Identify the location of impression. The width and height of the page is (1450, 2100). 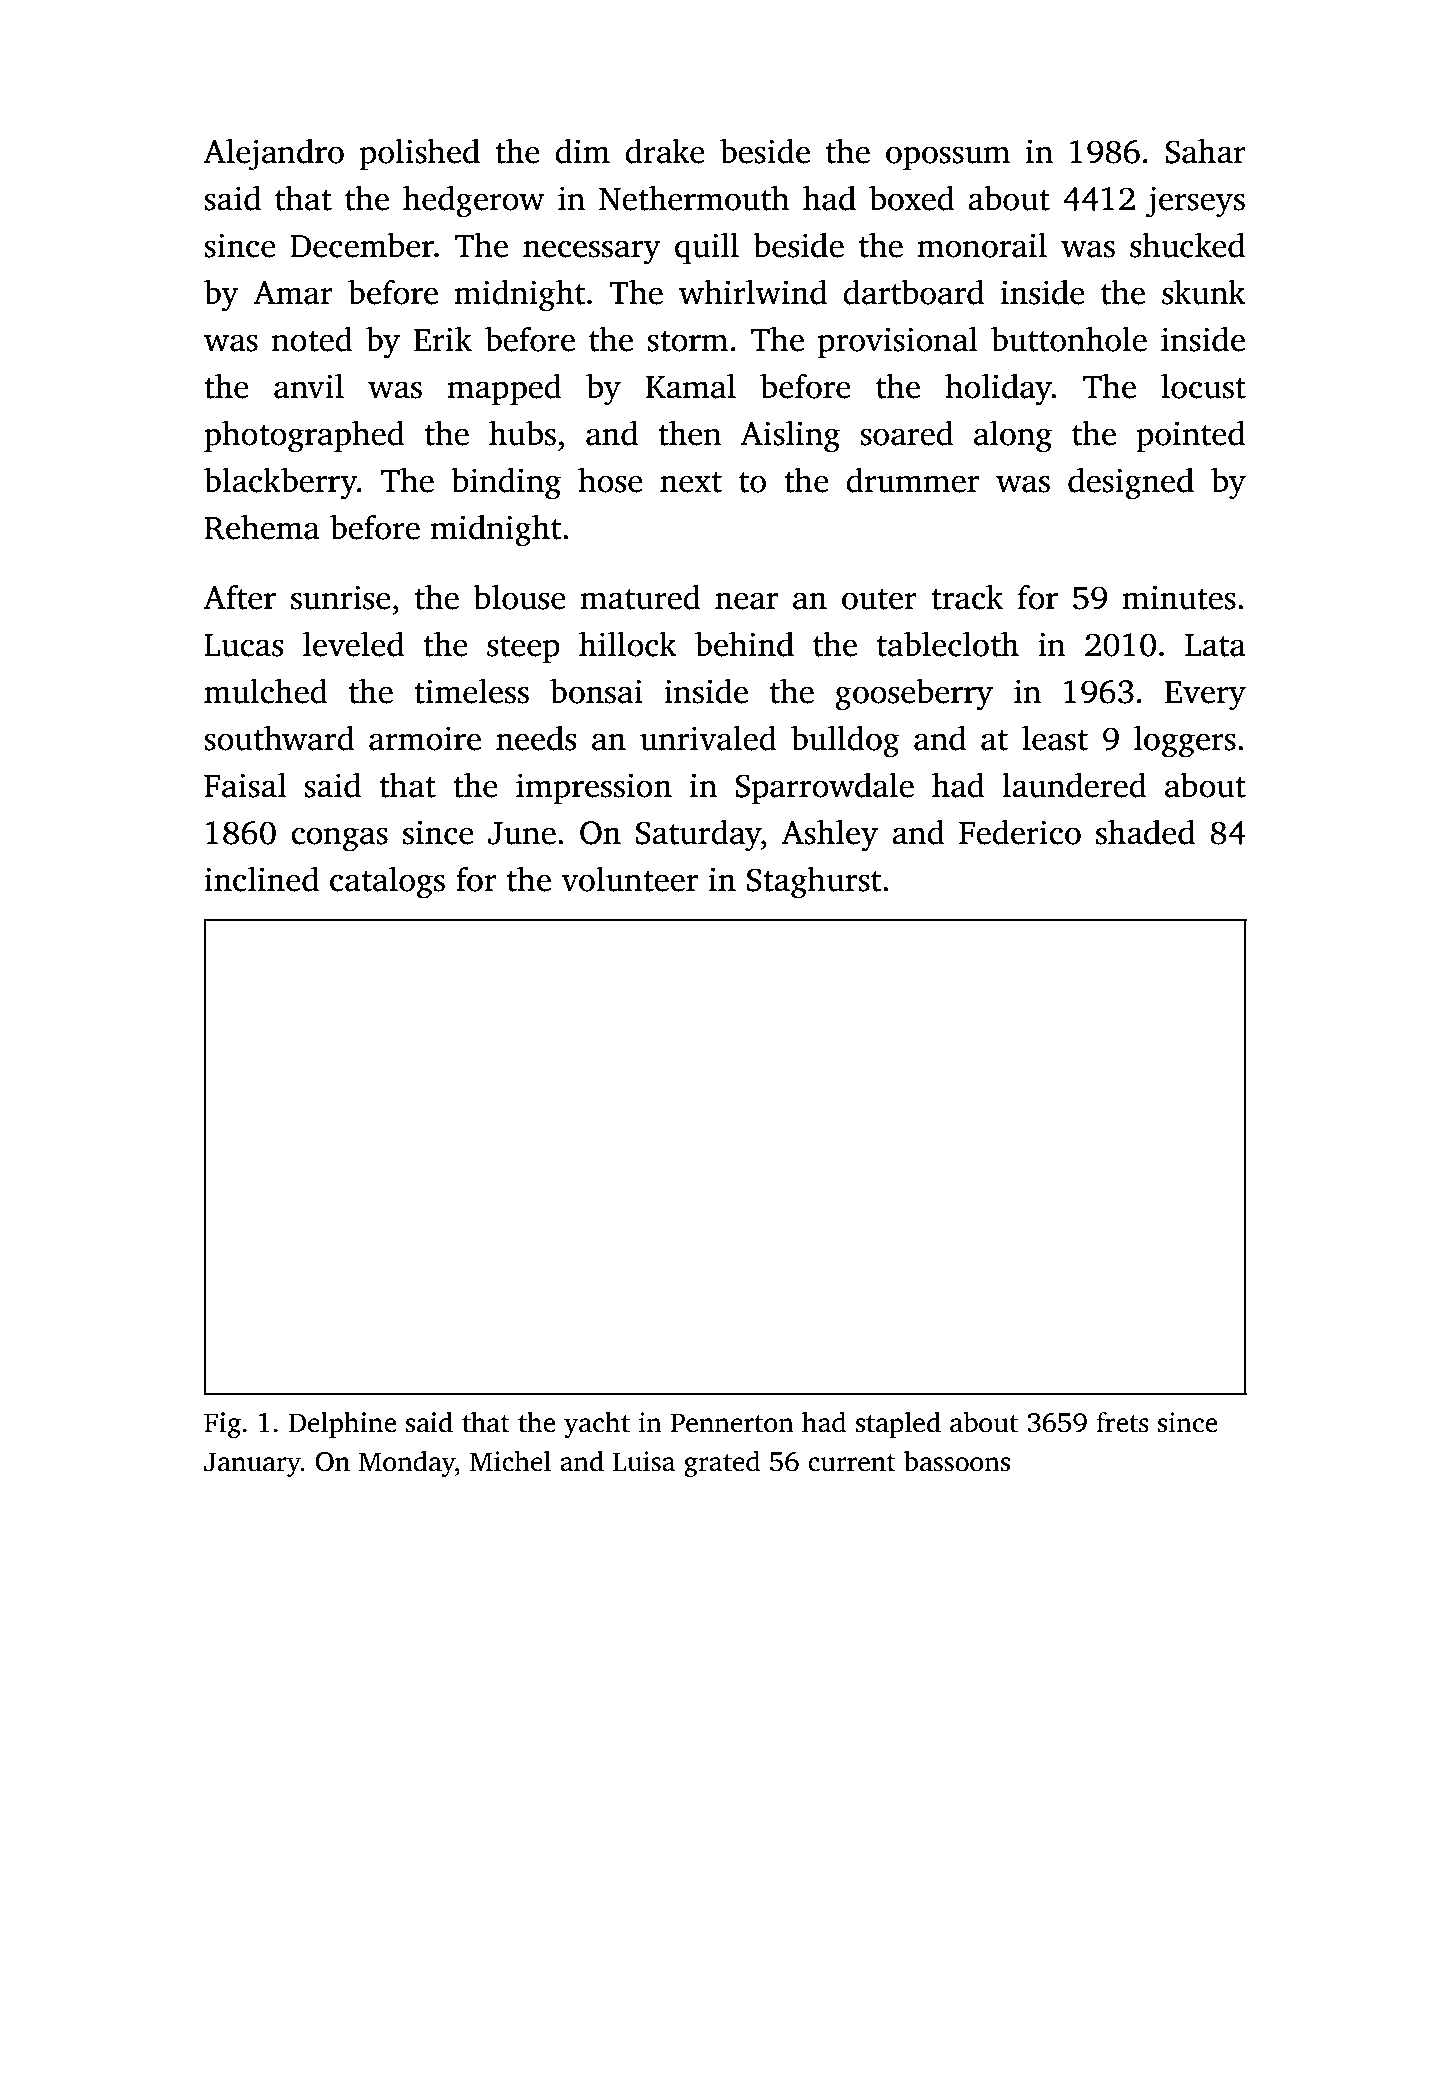
(594, 788).
